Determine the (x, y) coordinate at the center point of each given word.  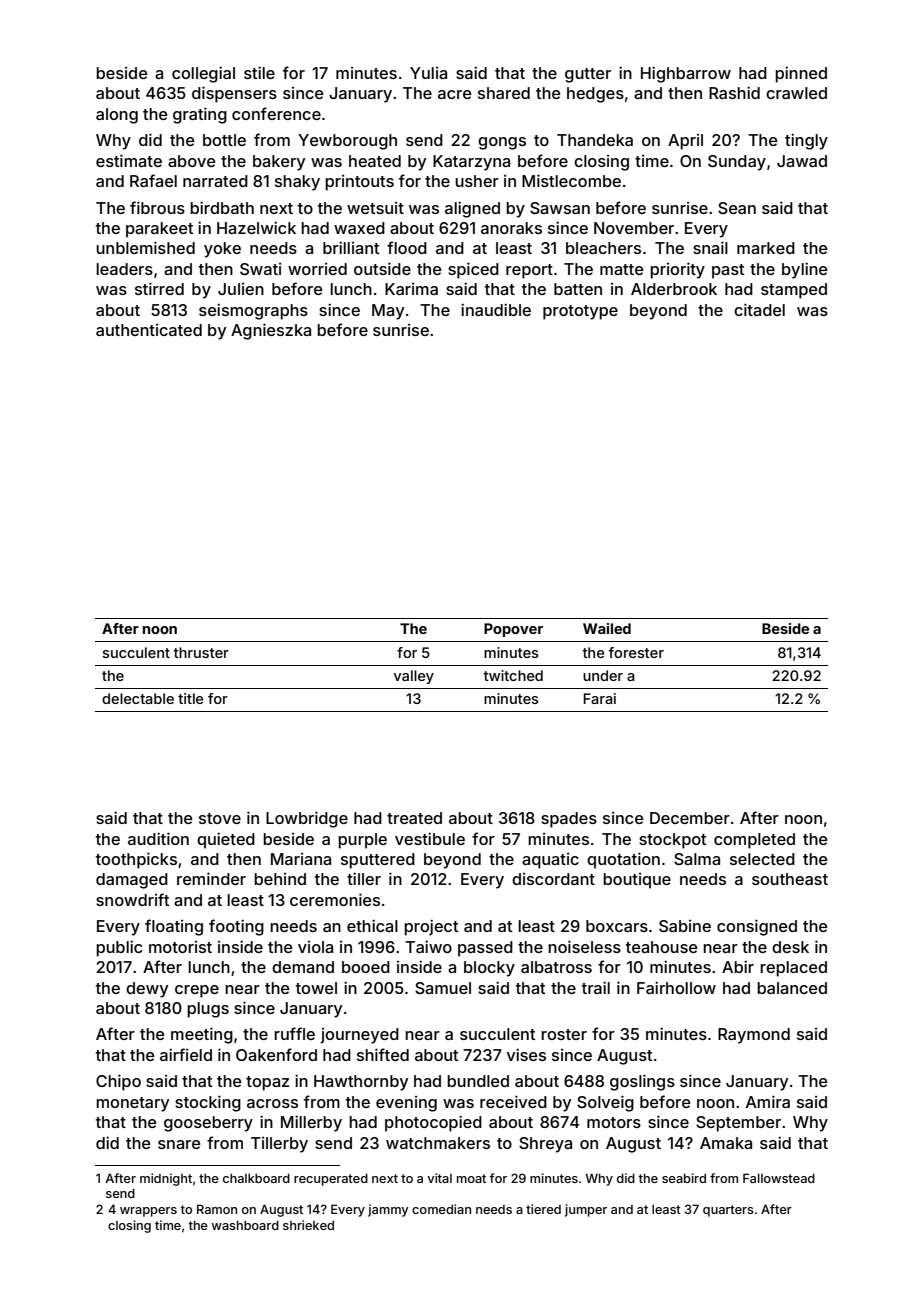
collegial (203, 74)
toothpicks (136, 860)
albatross (556, 967)
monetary (132, 1104)
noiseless (584, 946)
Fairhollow (676, 987)
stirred (159, 288)
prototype (580, 312)
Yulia (428, 73)
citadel (759, 309)
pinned (801, 74)
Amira (768, 1101)
